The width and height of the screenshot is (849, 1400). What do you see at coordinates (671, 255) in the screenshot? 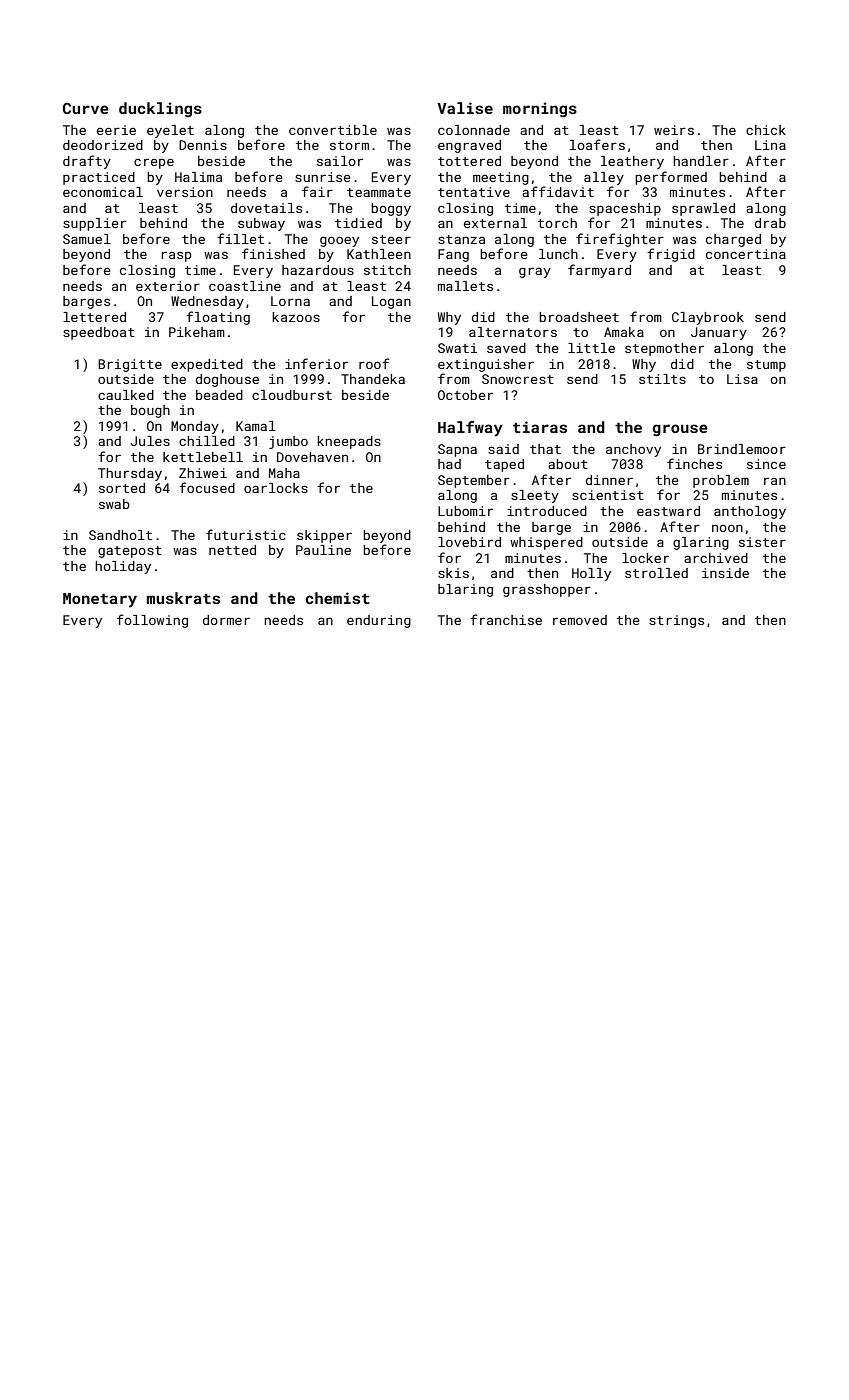
I see `frigid` at bounding box center [671, 255].
